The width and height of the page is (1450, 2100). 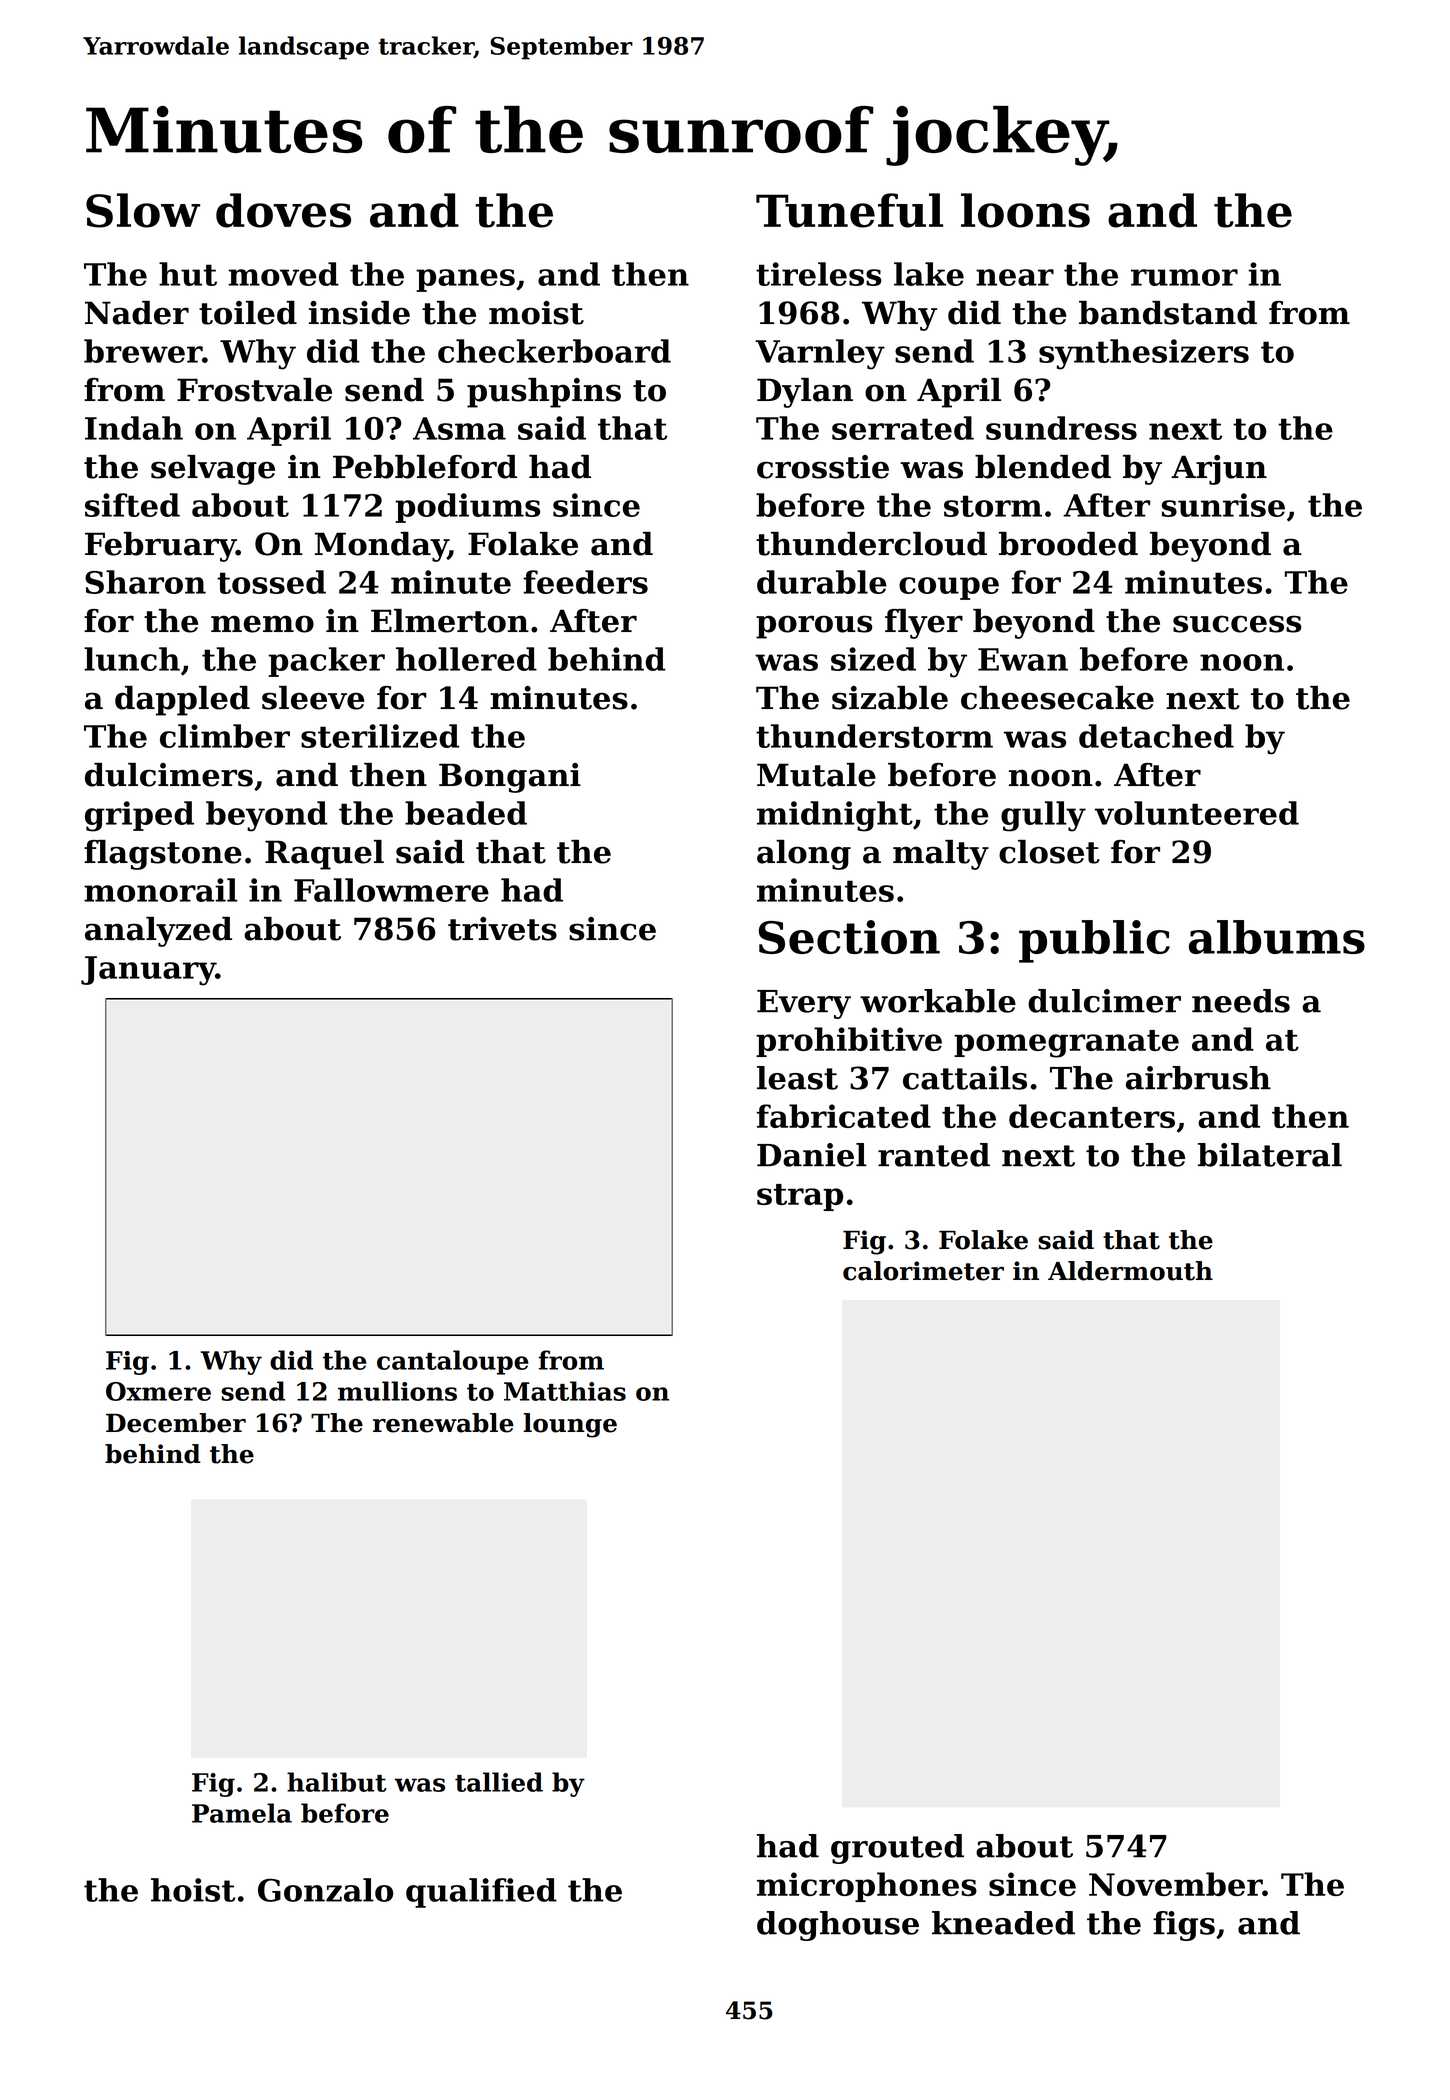 What do you see at coordinates (132, 659) in the page?
I see `lunch` at bounding box center [132, 659].
